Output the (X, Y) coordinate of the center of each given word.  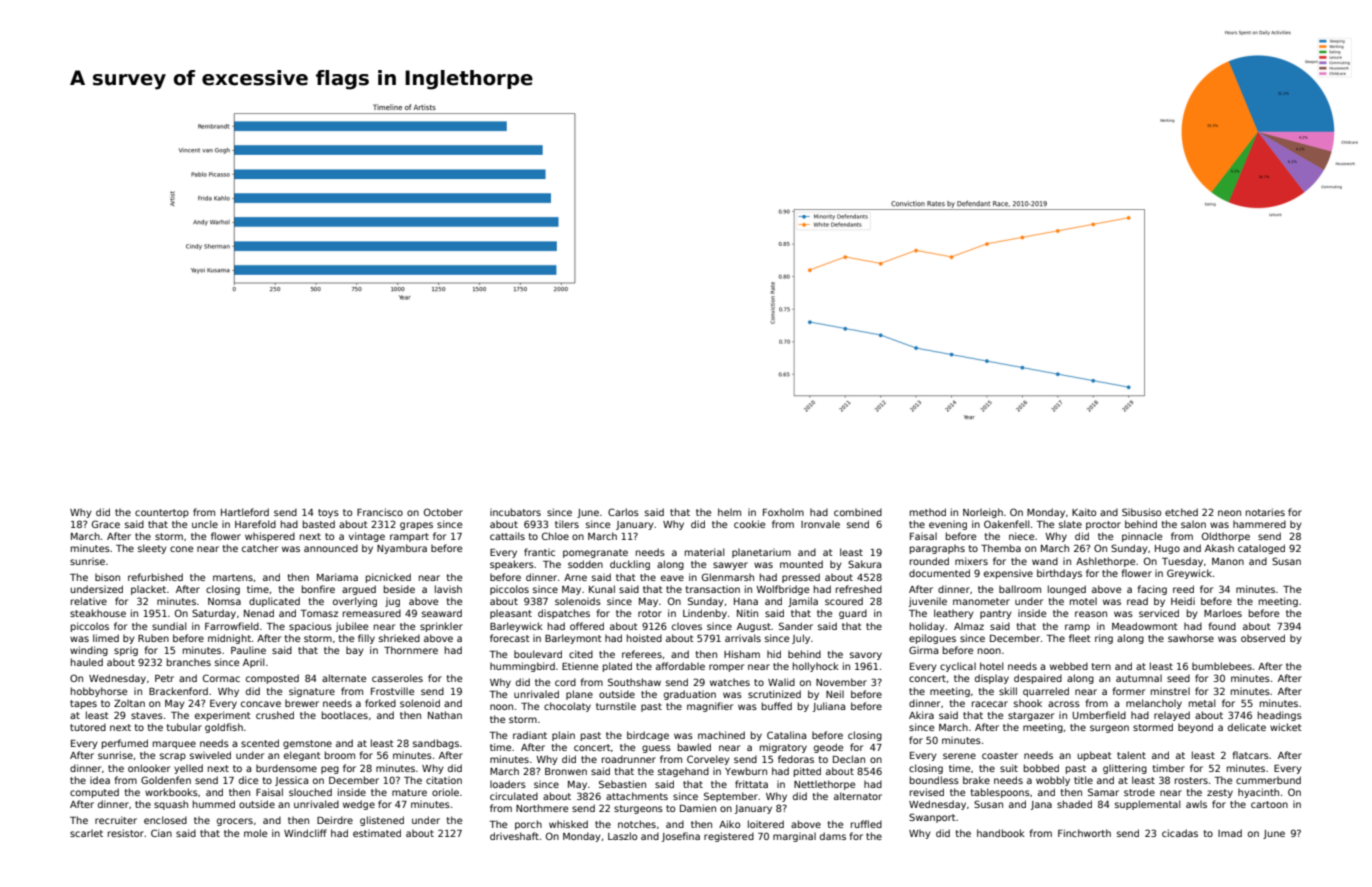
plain (563, 736)
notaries (1265, 512)
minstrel (1170, 691)
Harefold (255, 524)
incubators (515, 512)
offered (587, 626)
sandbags (436, 744)
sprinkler (441, 627)
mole (255, 833)
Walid (781, 682)
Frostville (392, 691)
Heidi (1183, 601)
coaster (1000, 755)
